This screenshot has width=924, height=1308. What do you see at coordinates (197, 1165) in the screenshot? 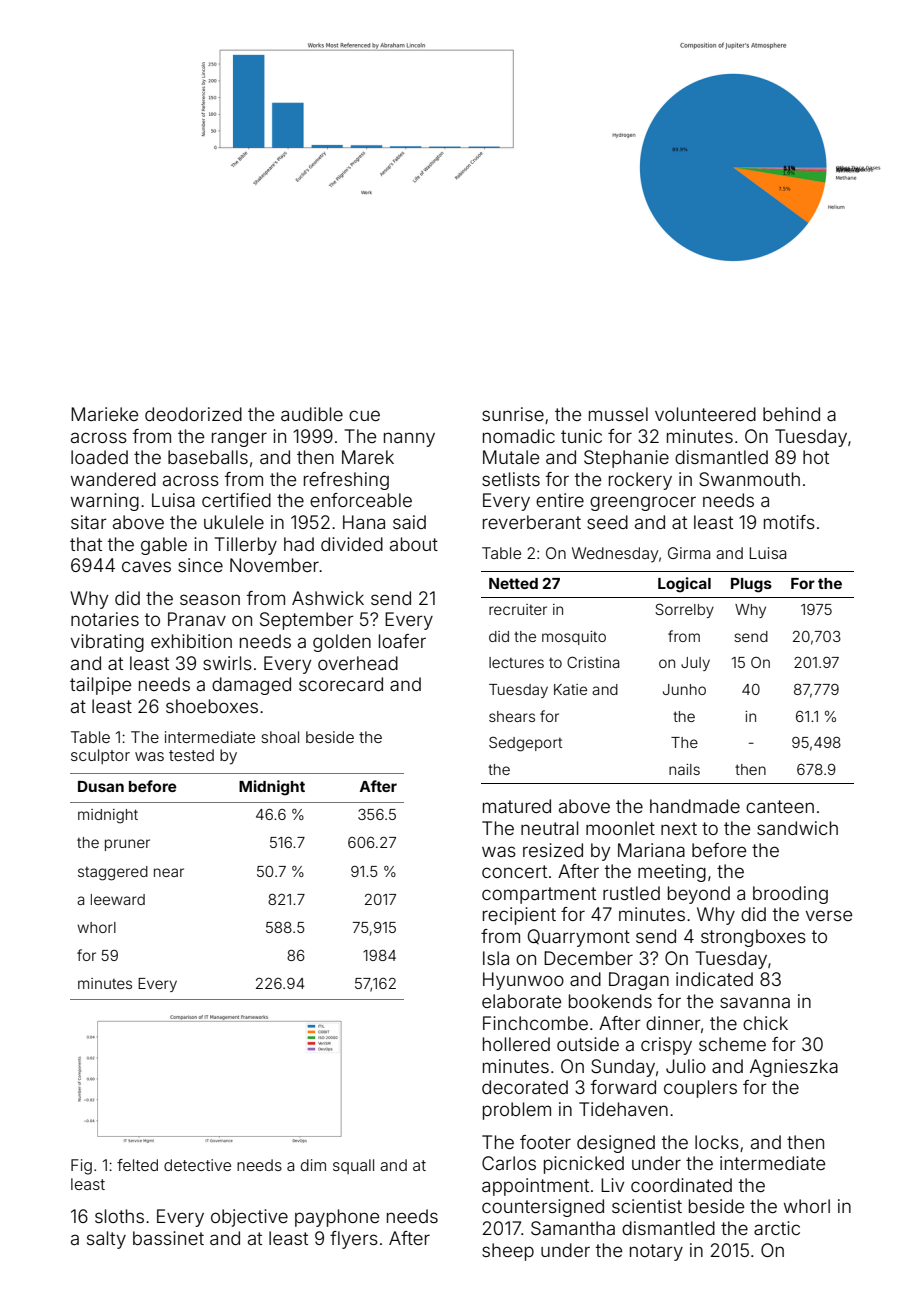
I see `detective` at bounding box center [197, 1165].
